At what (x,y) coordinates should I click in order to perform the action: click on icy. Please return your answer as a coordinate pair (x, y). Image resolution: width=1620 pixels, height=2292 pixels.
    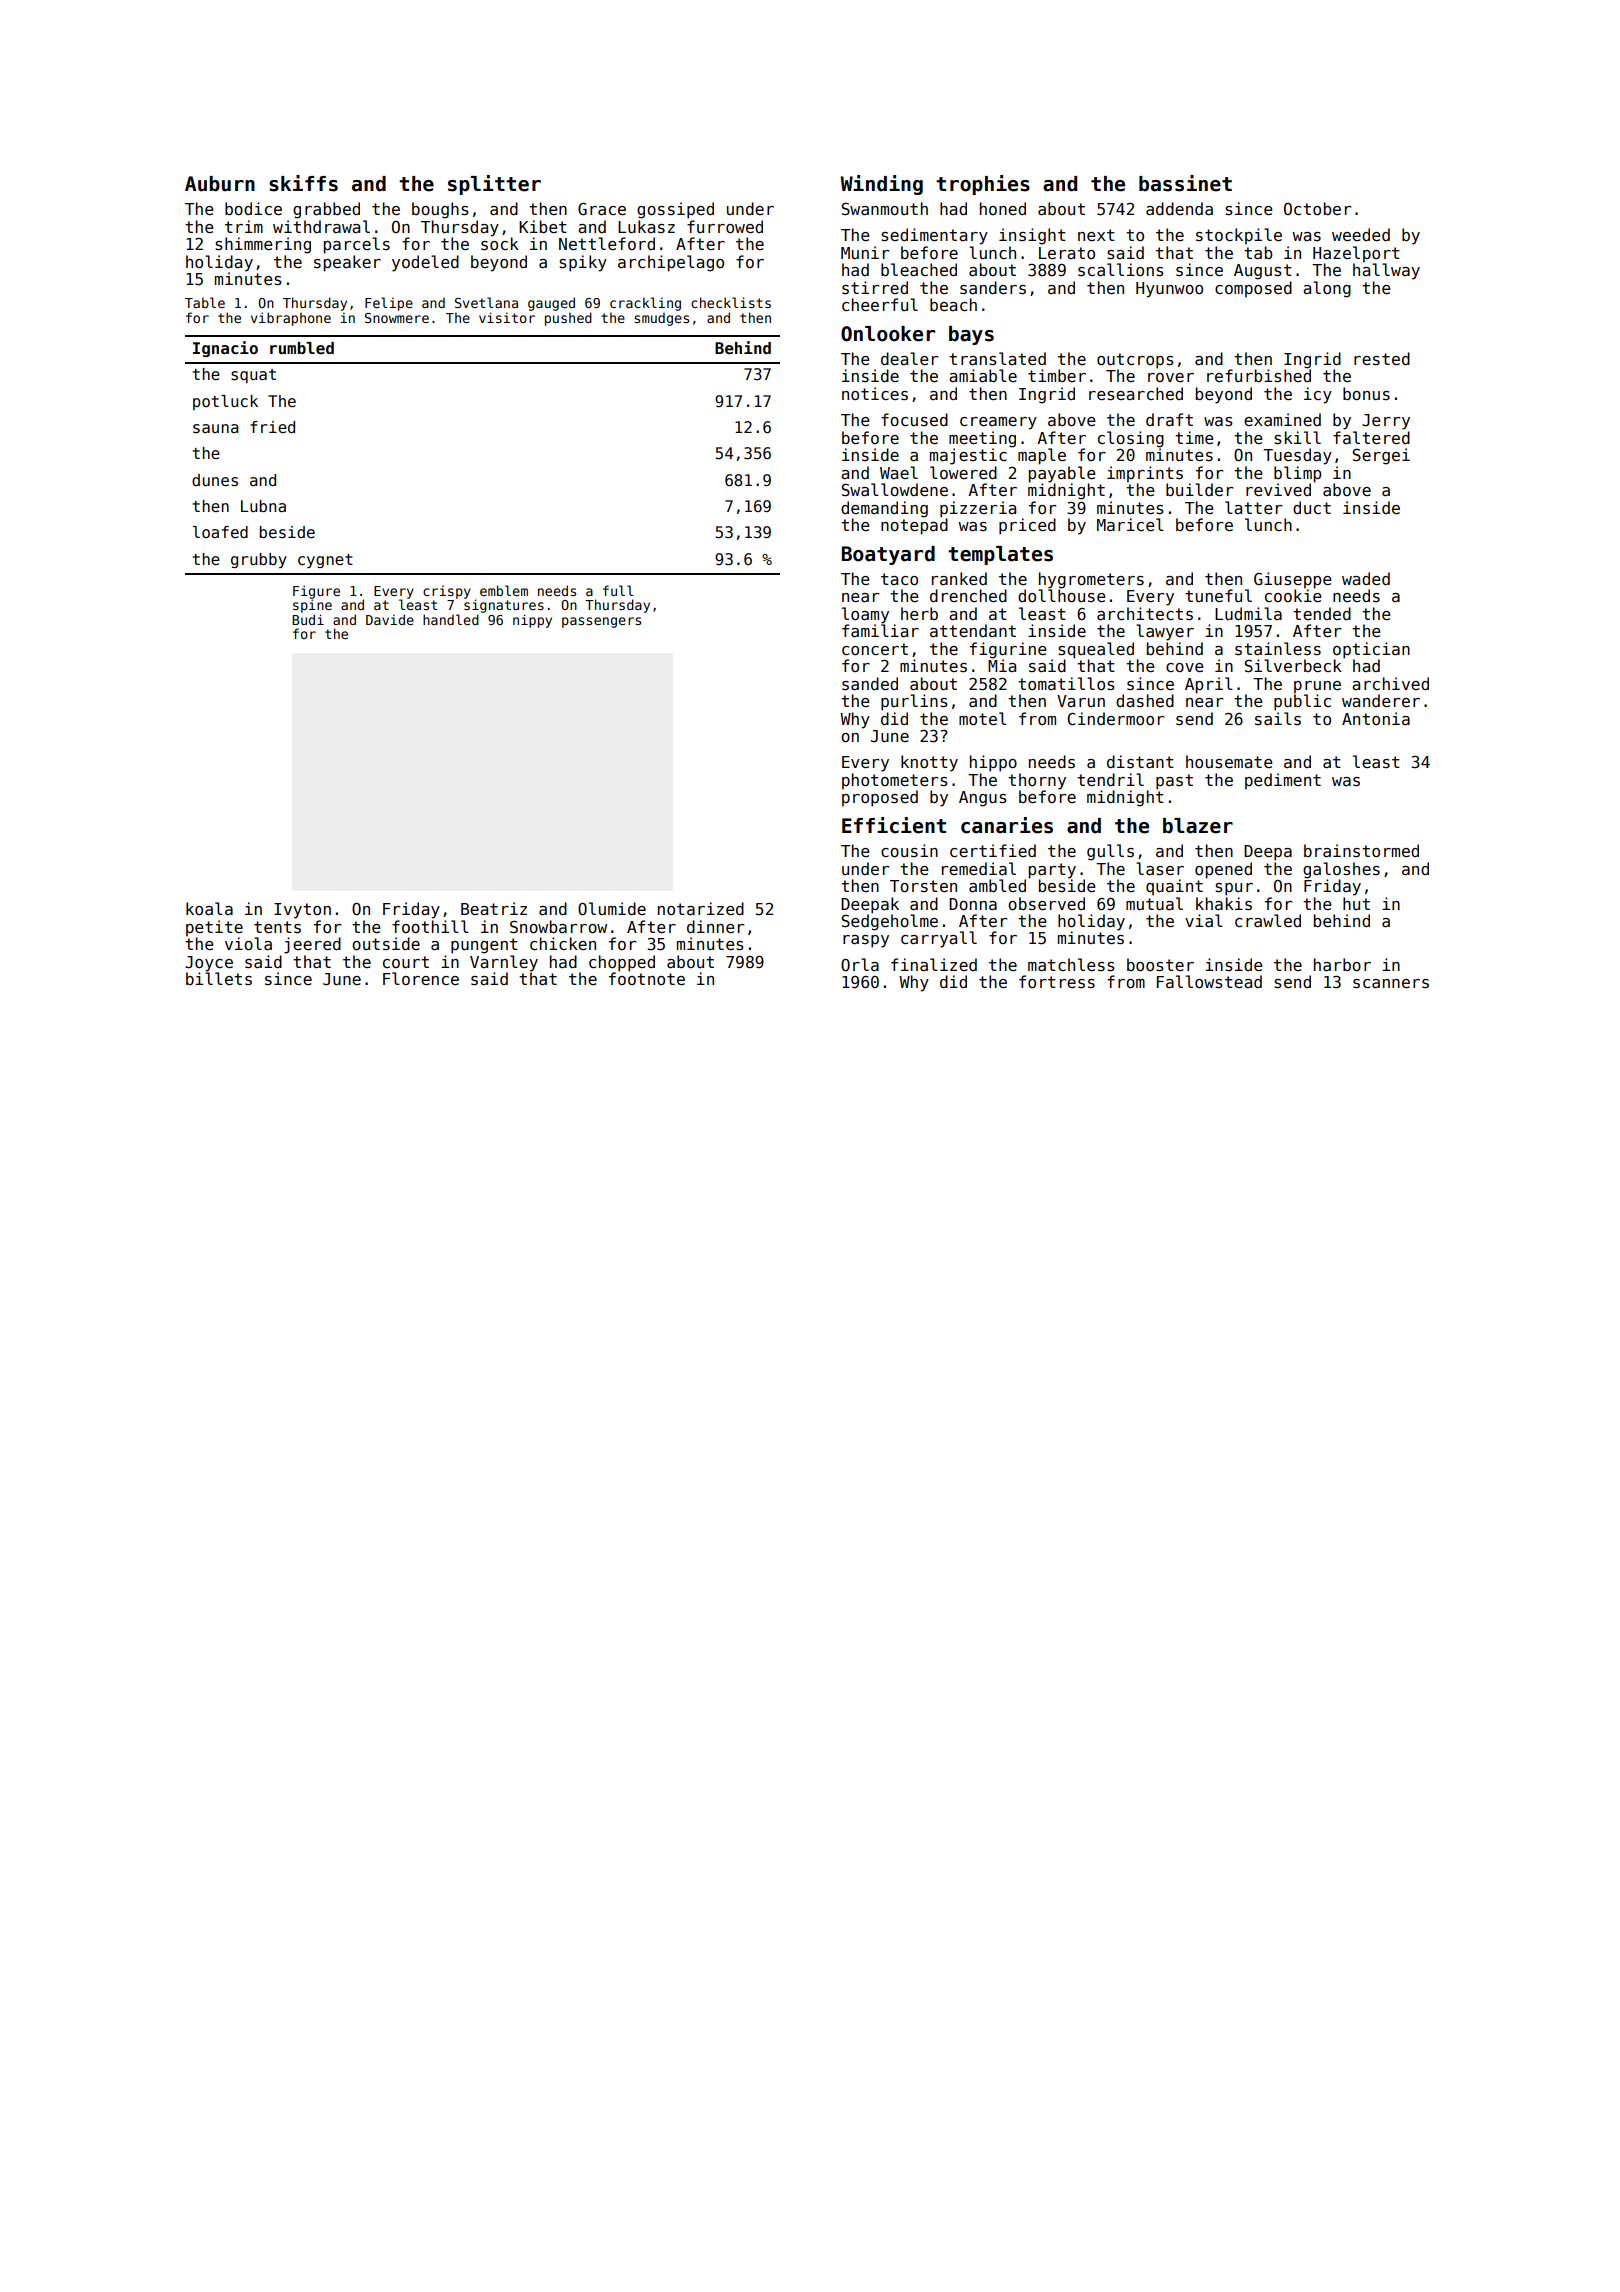
    Looking at the image, I should click on (1318, 395).
